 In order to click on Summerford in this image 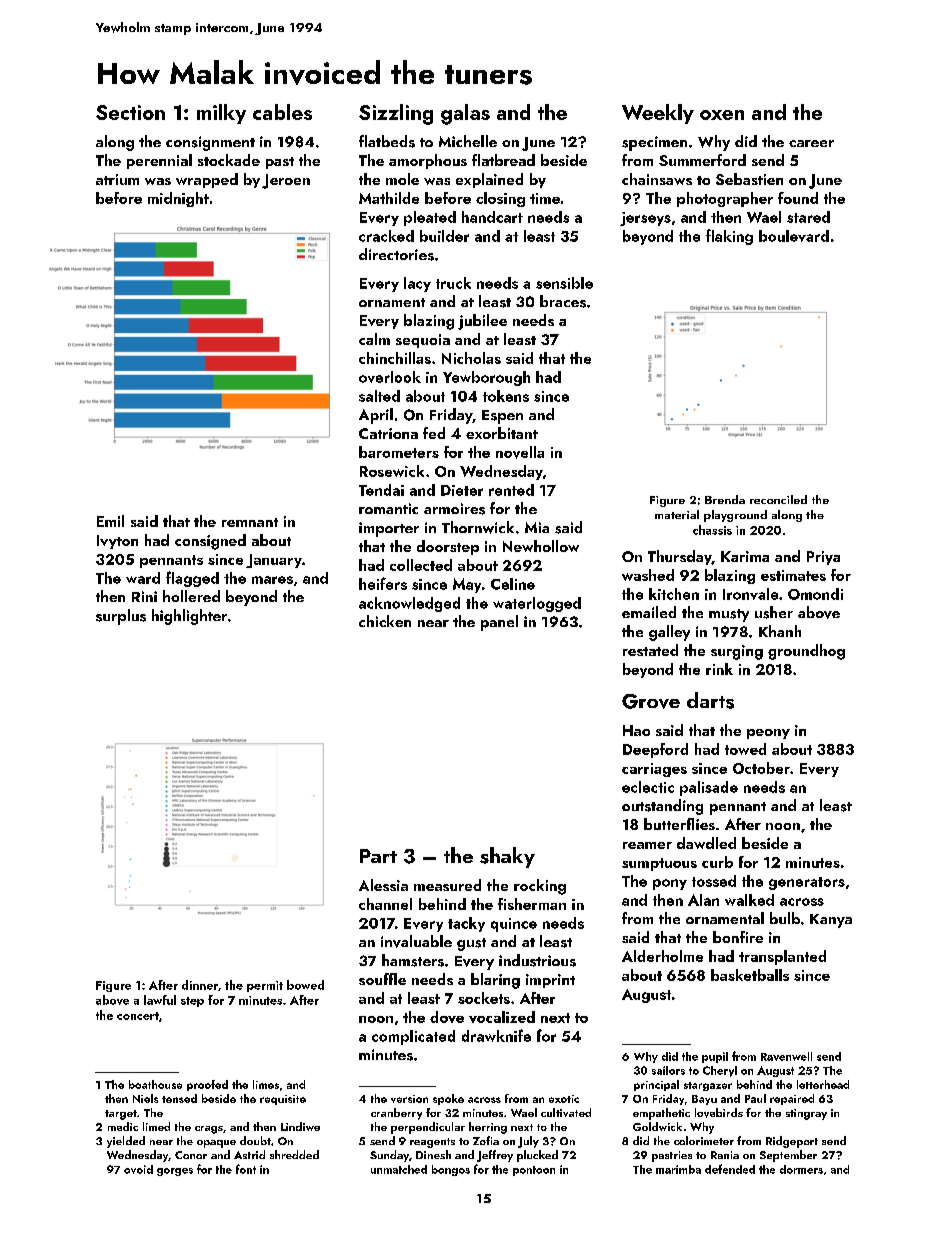, I will do `click(702, 160)`.
